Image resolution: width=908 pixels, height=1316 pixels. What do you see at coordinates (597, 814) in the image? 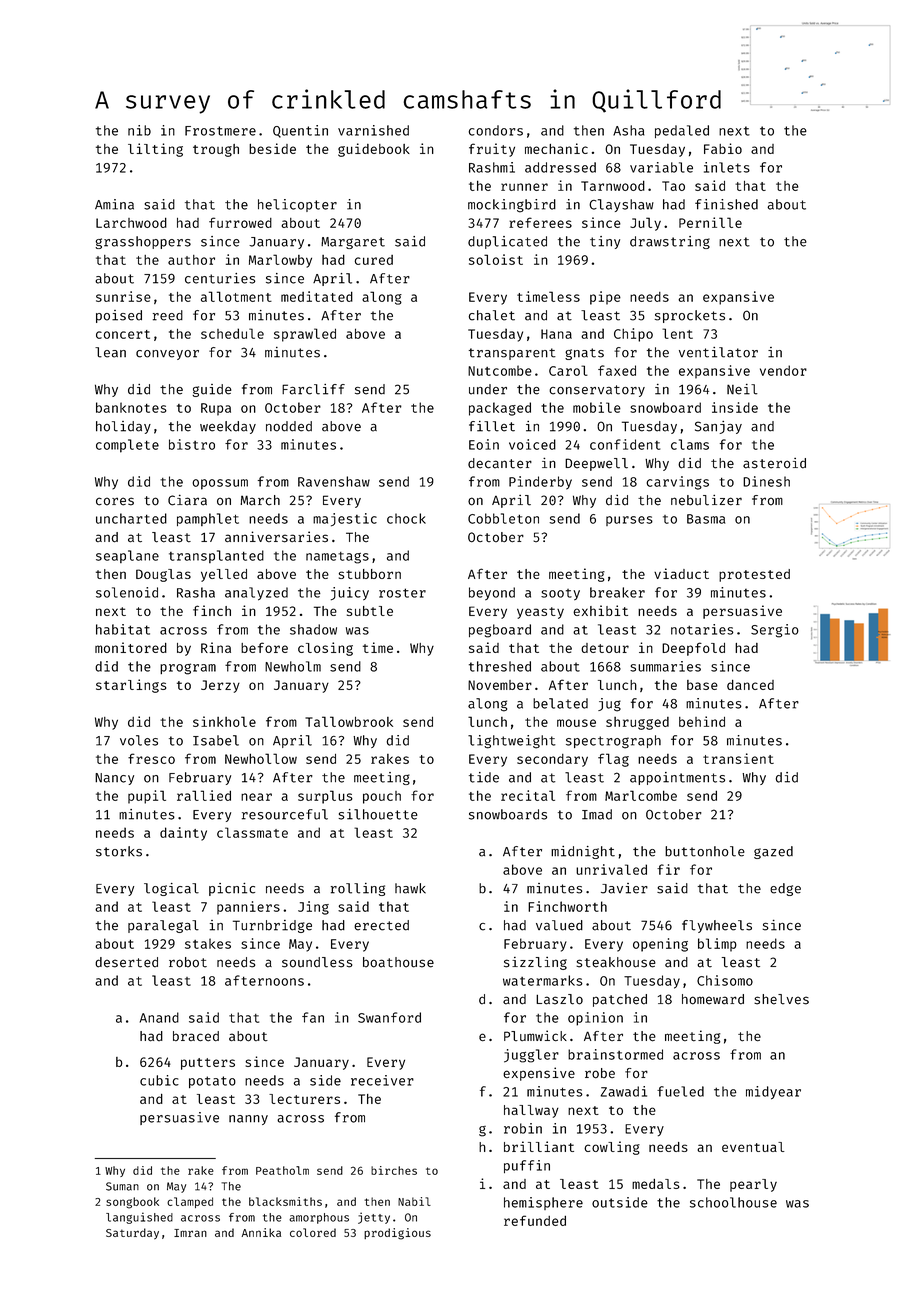
I see `Imad` at bounding box center [597, 814].
